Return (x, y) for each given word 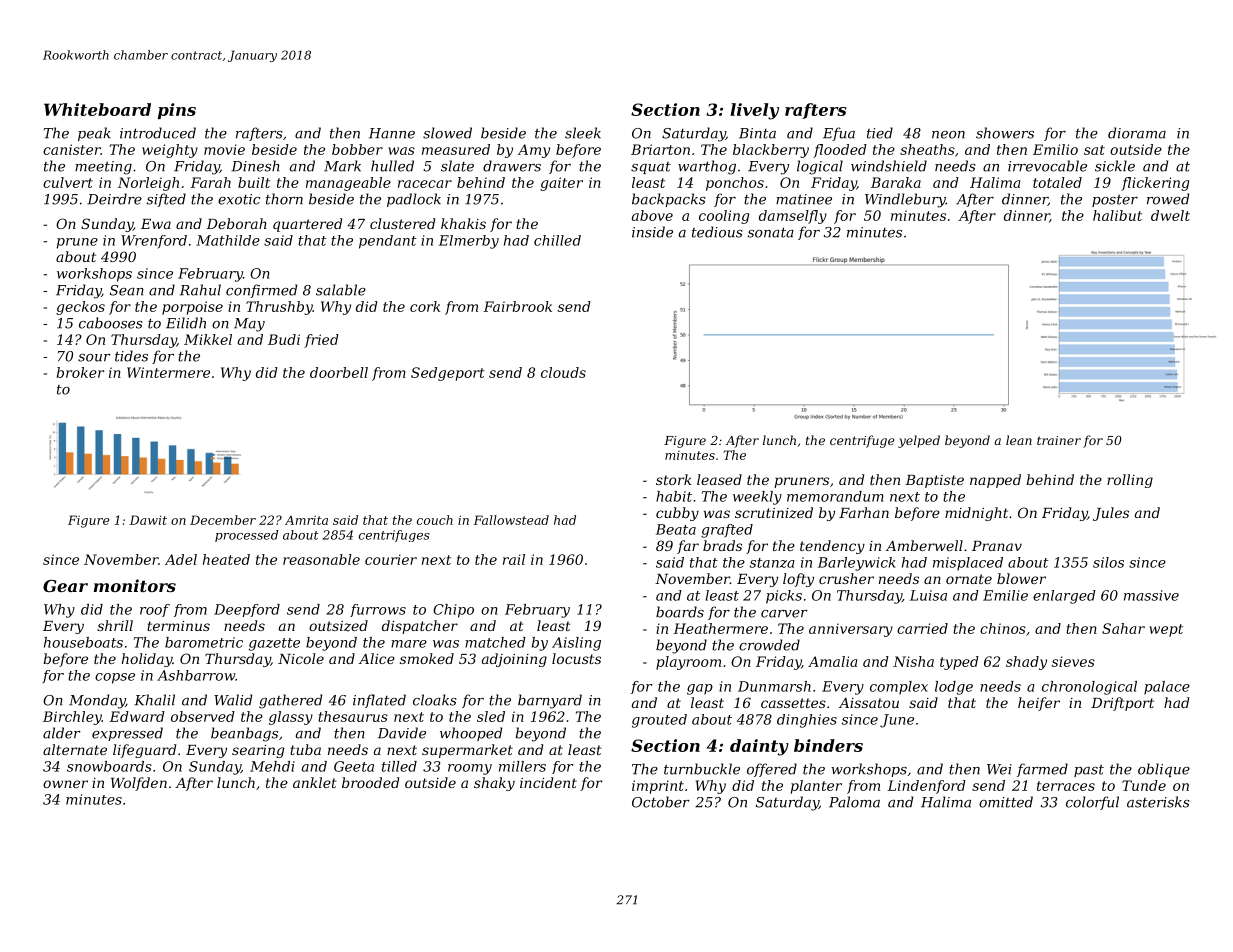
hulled (392, 166)
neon (948, 135)
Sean (127, 290)
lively (754, 111)
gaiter (561, 184)
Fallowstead (511, 520)
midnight (976, 514)
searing (258, 751)
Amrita (306, 520)
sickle (1115, 166)
